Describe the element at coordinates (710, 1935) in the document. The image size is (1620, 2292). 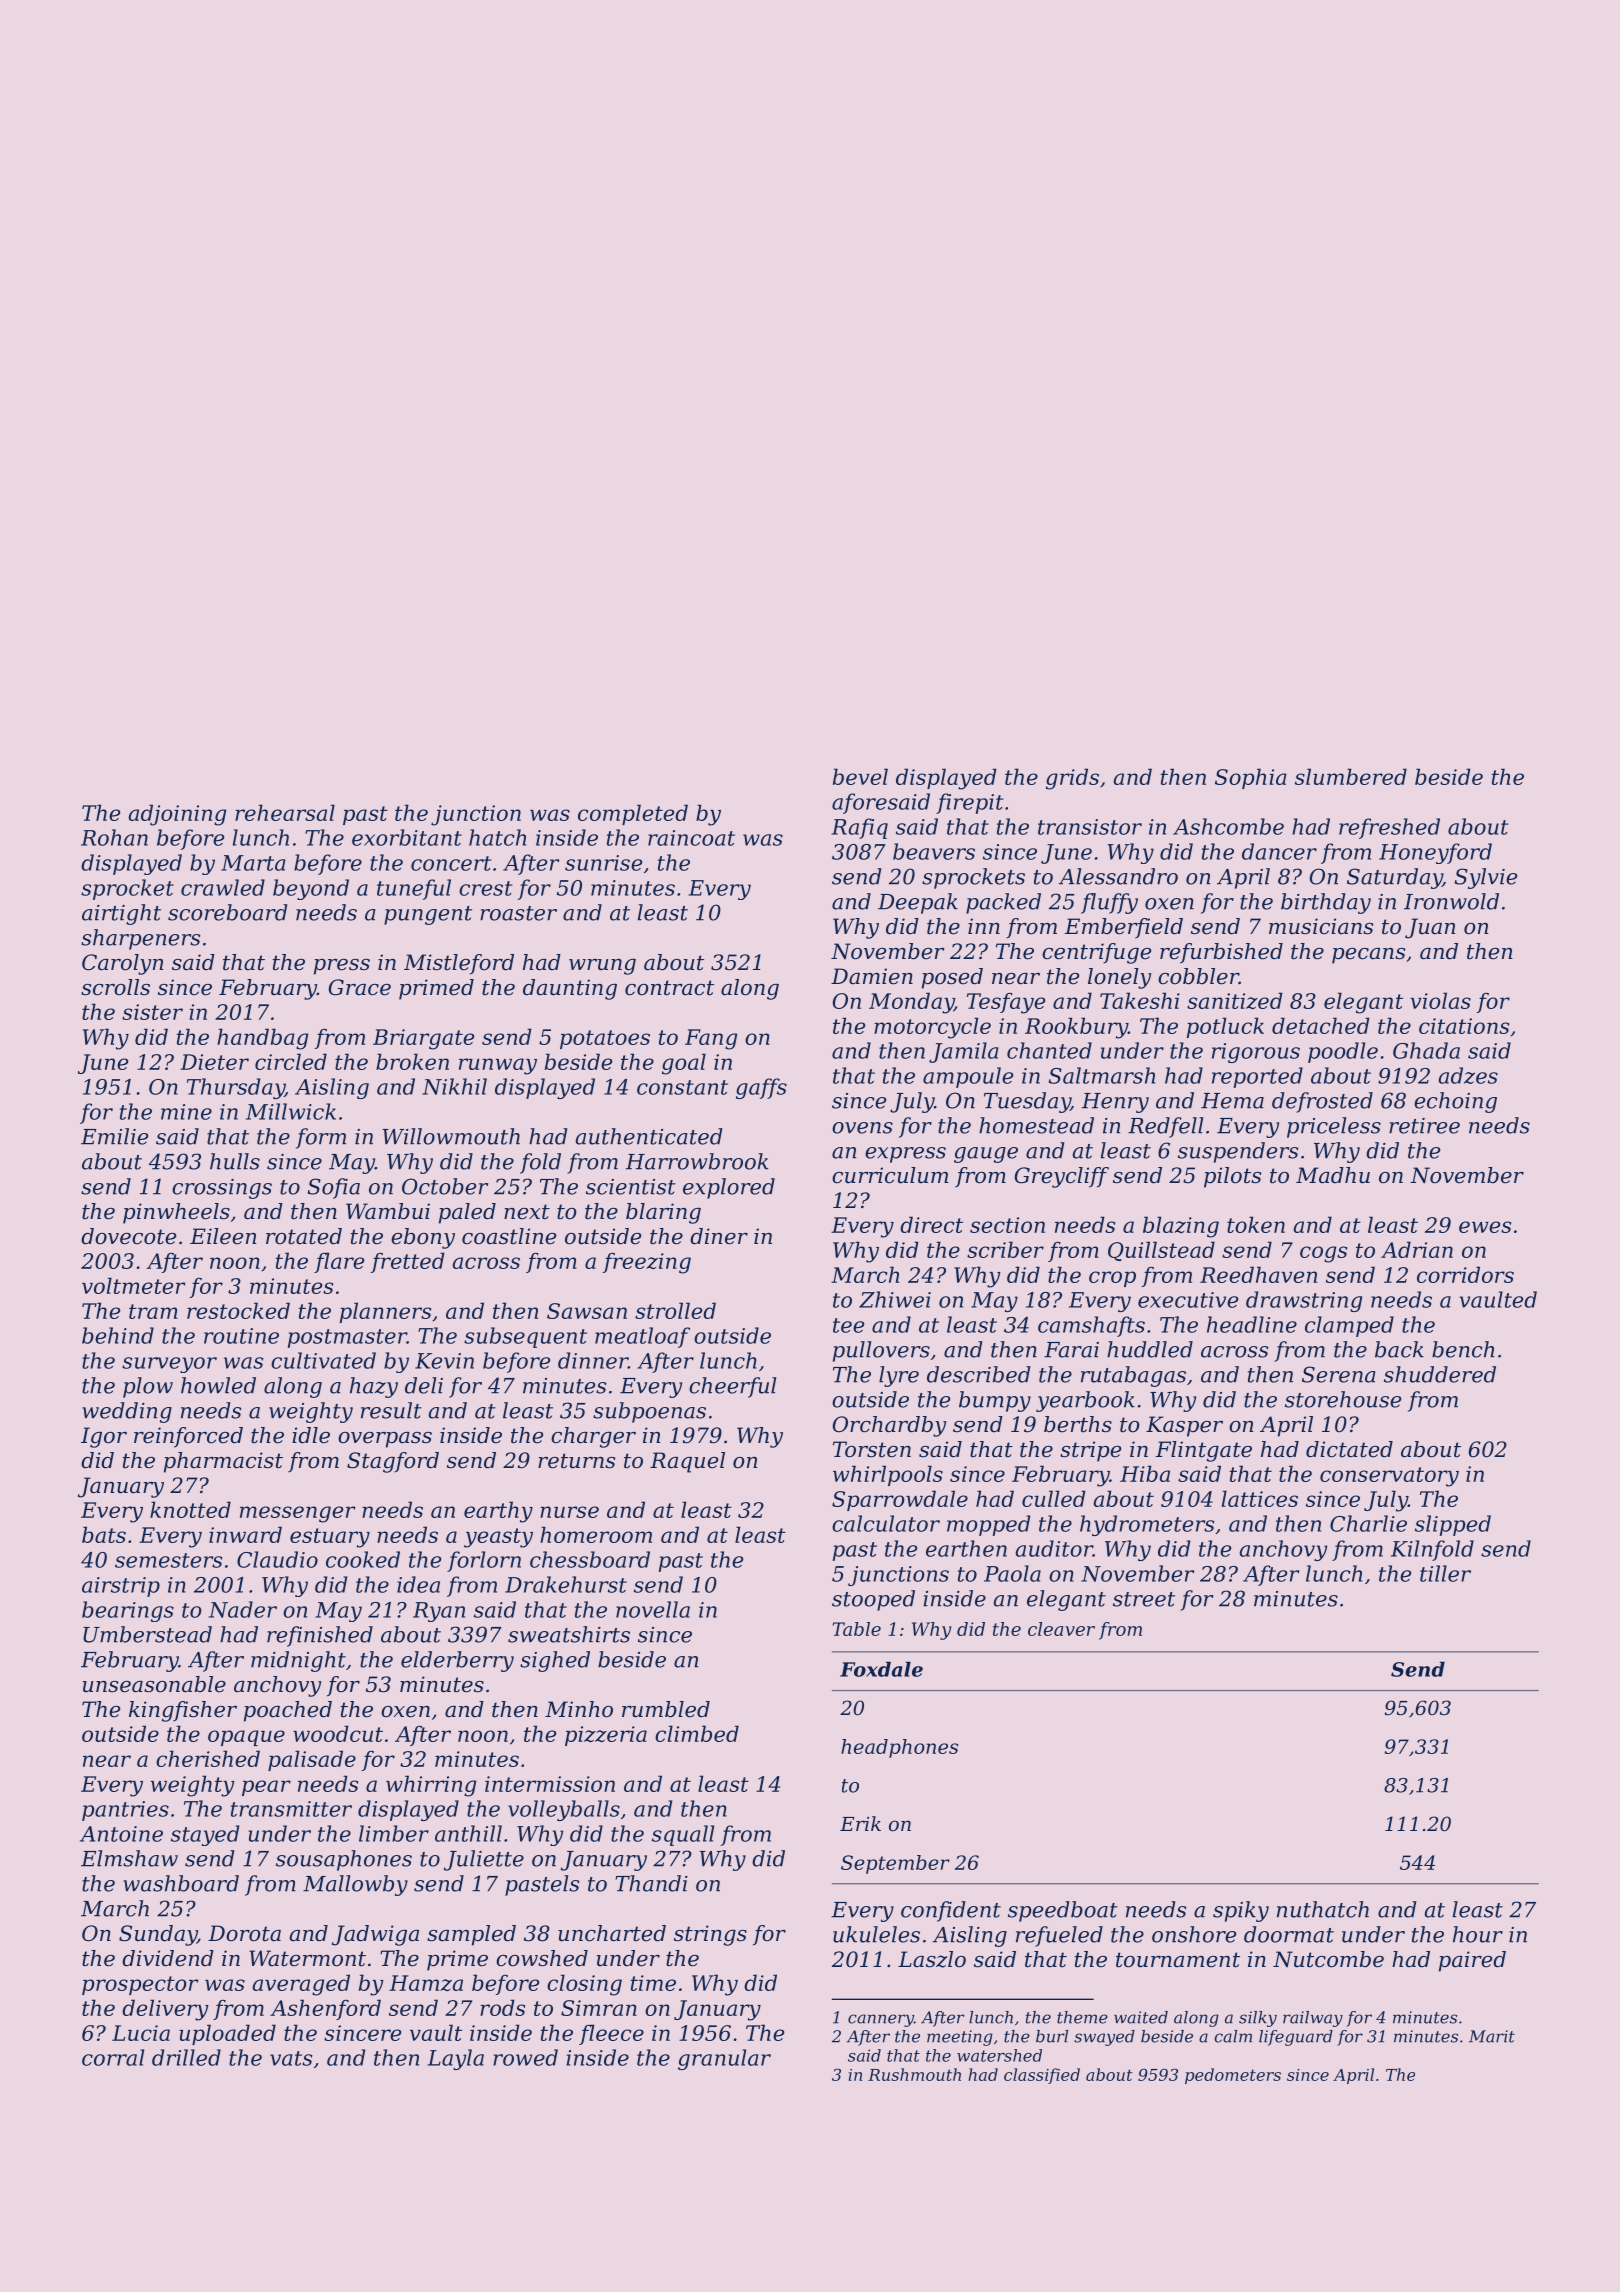
I see `strings` at that location.
